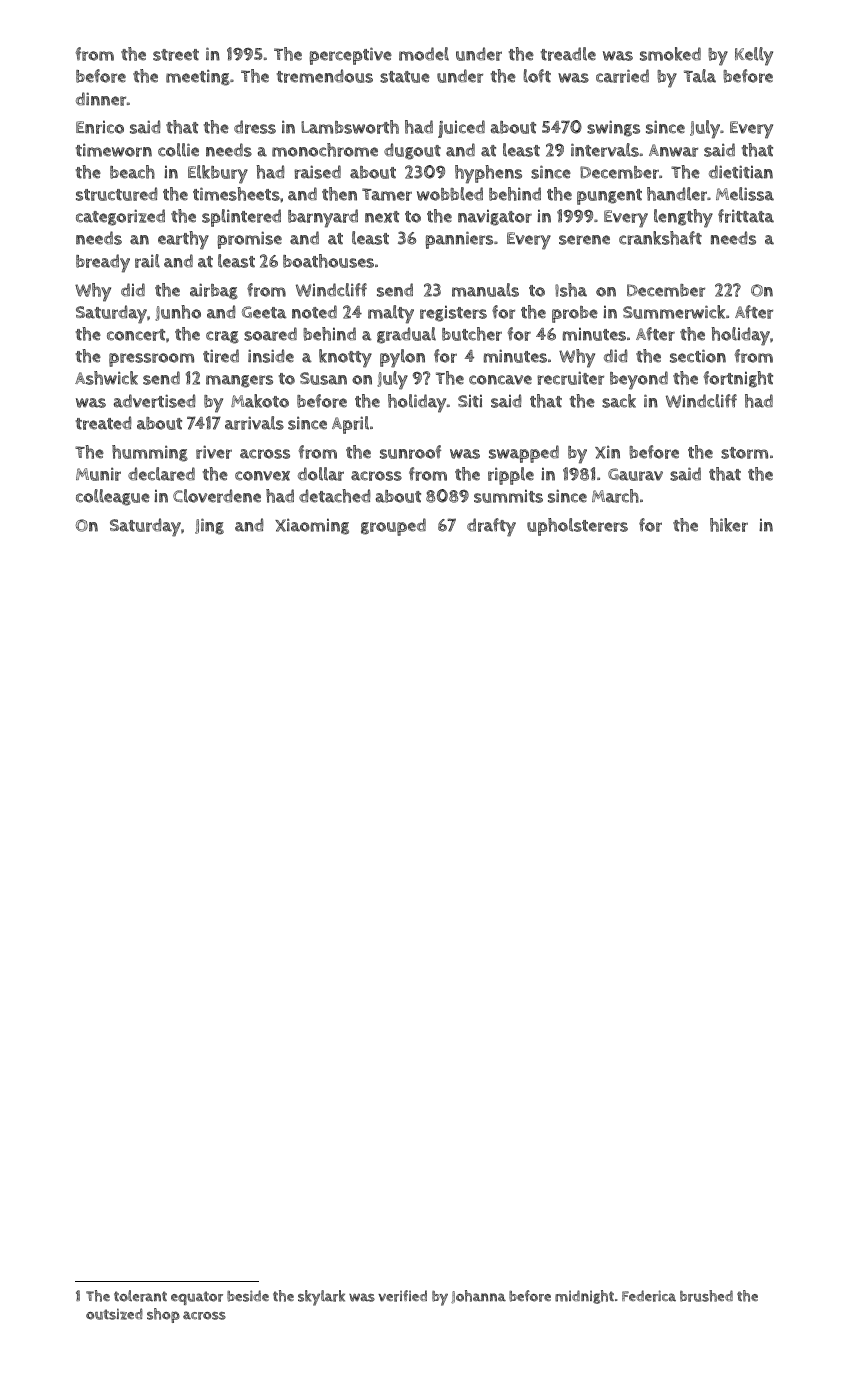  Describe the element at coordinates (151, 360) in the screenshot. I see `pressroom` at that location.
